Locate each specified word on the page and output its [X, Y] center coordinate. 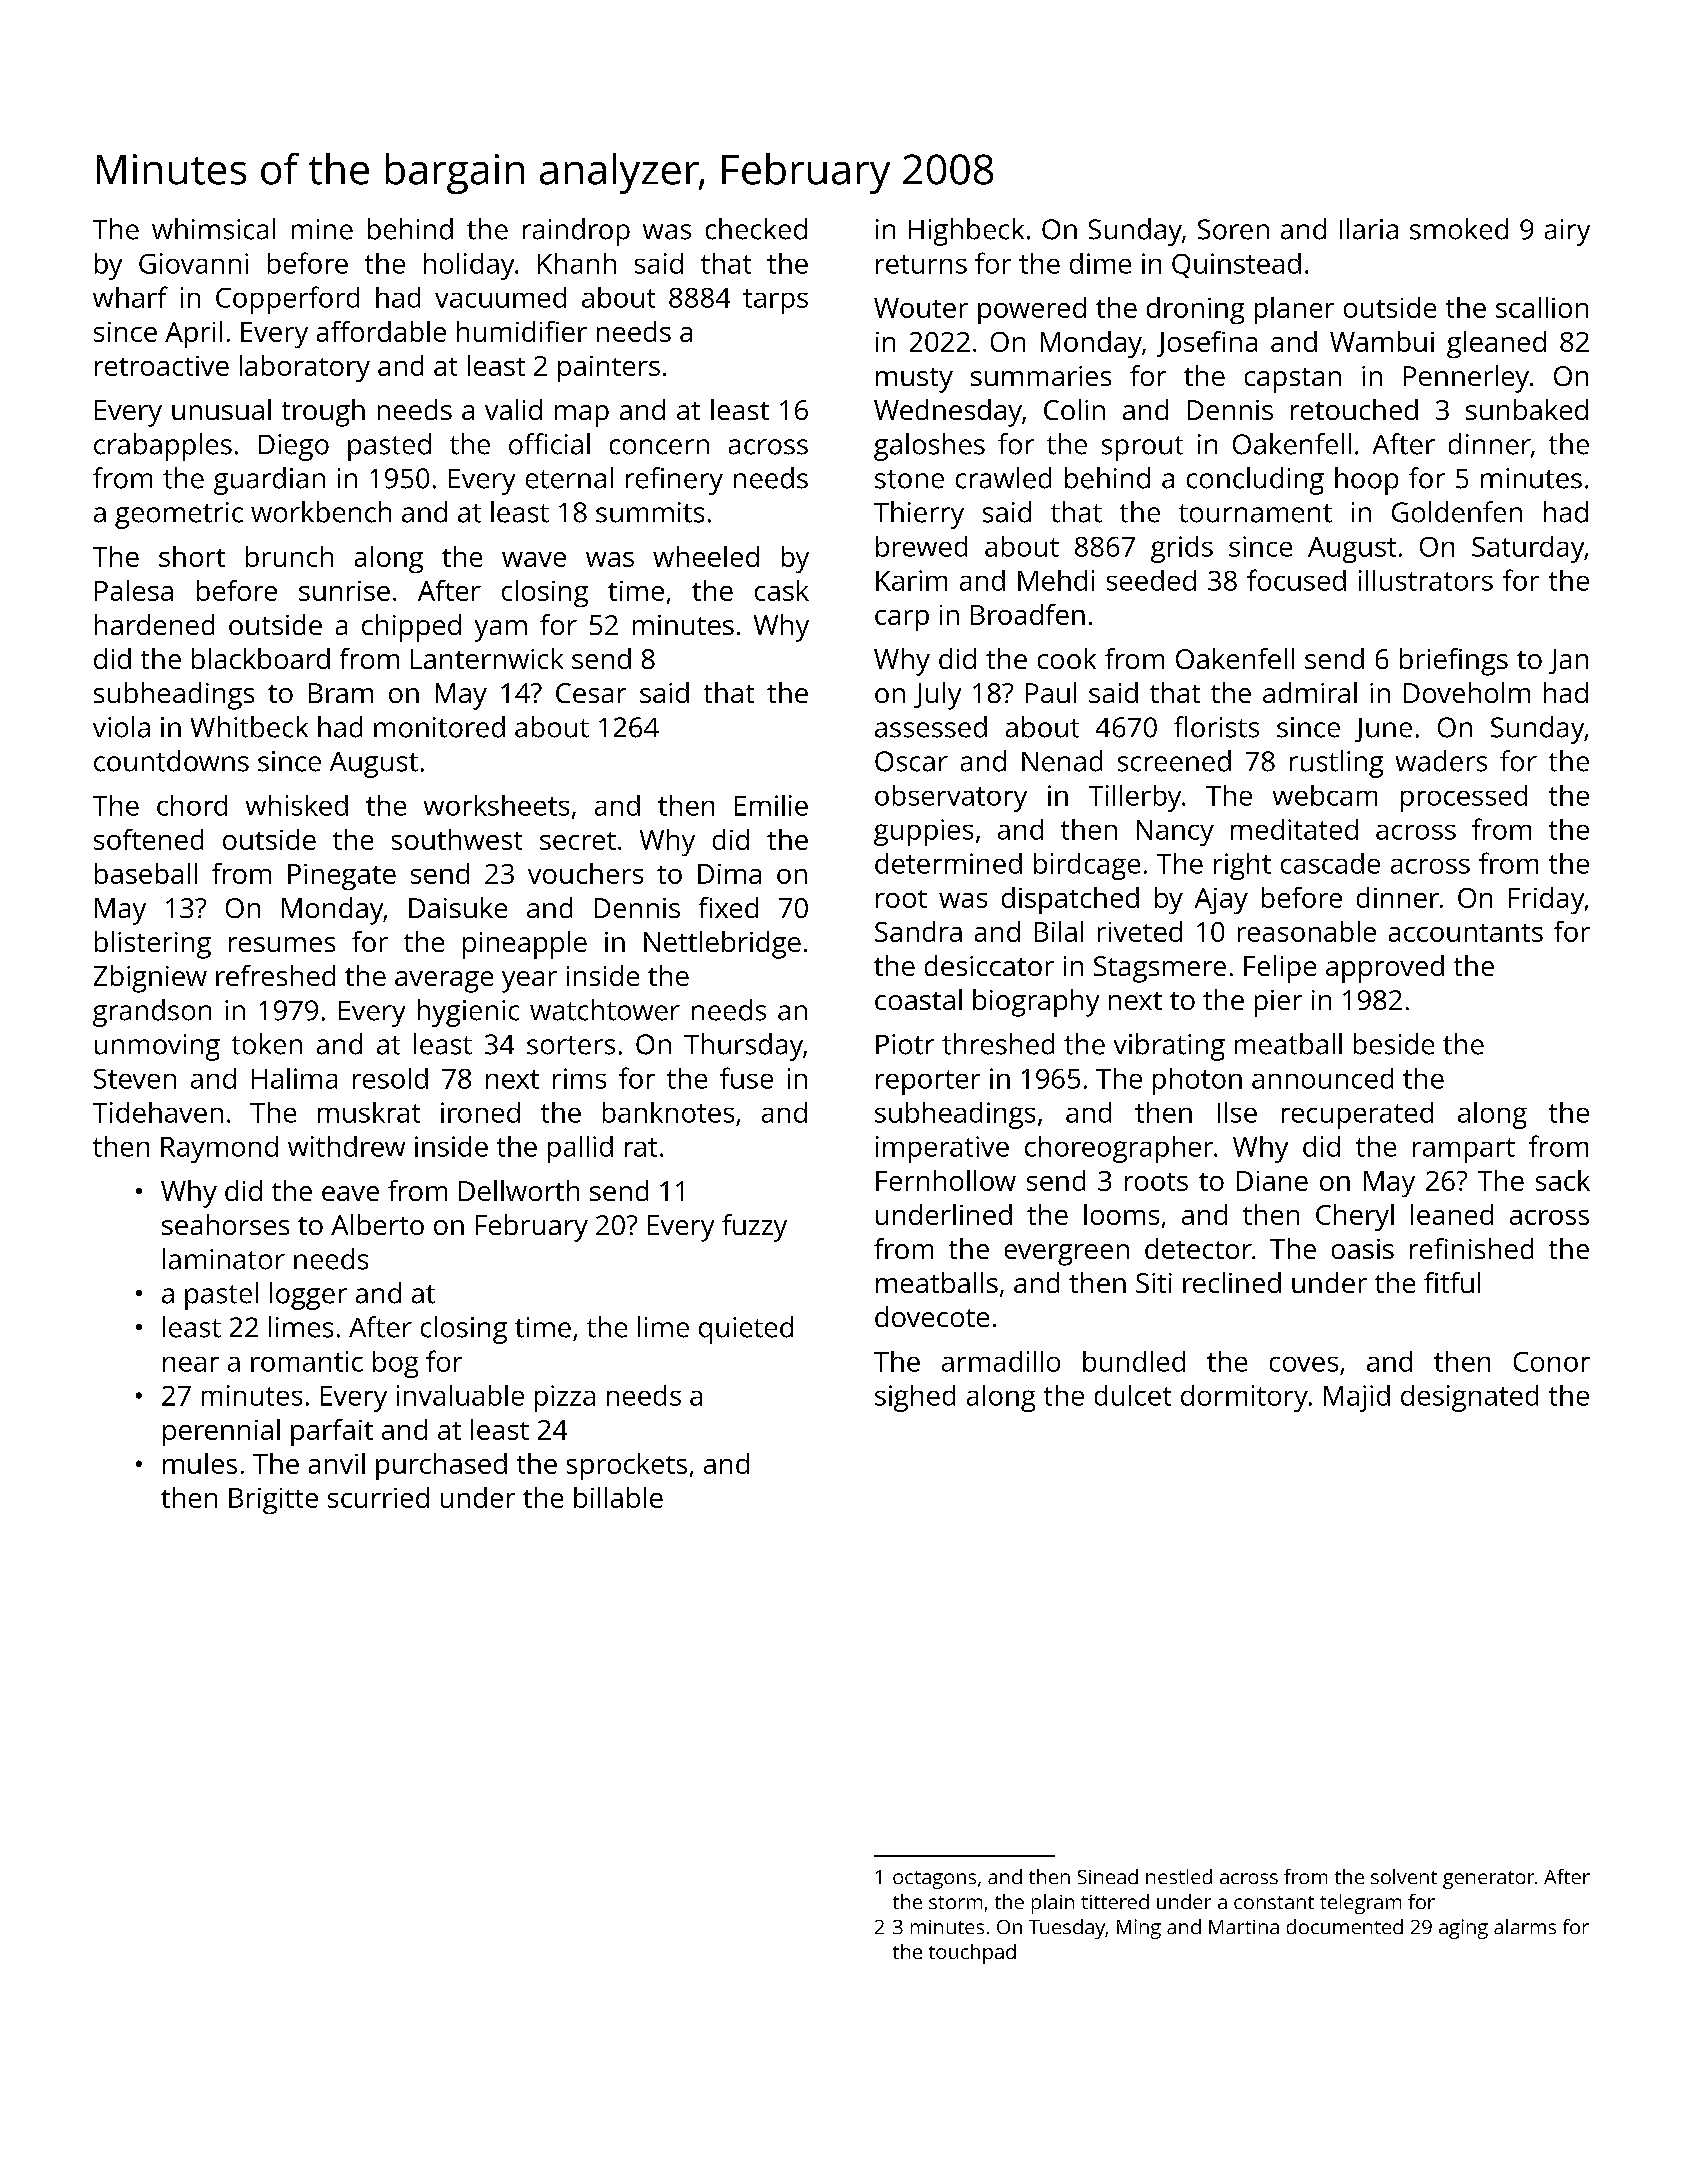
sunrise [344, 591]
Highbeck [966, 232]
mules [200, 1463]
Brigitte [273, 1501]
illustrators [1426, 580]
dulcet [1133, 1395]
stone [909, 479]
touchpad [972, 1954]
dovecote [932, 1316]
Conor [1552, 1362]
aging [1463, 1929]
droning [1195, 310]
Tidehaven [158, 1112]
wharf [130, 297]
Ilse [1237, 1112]
